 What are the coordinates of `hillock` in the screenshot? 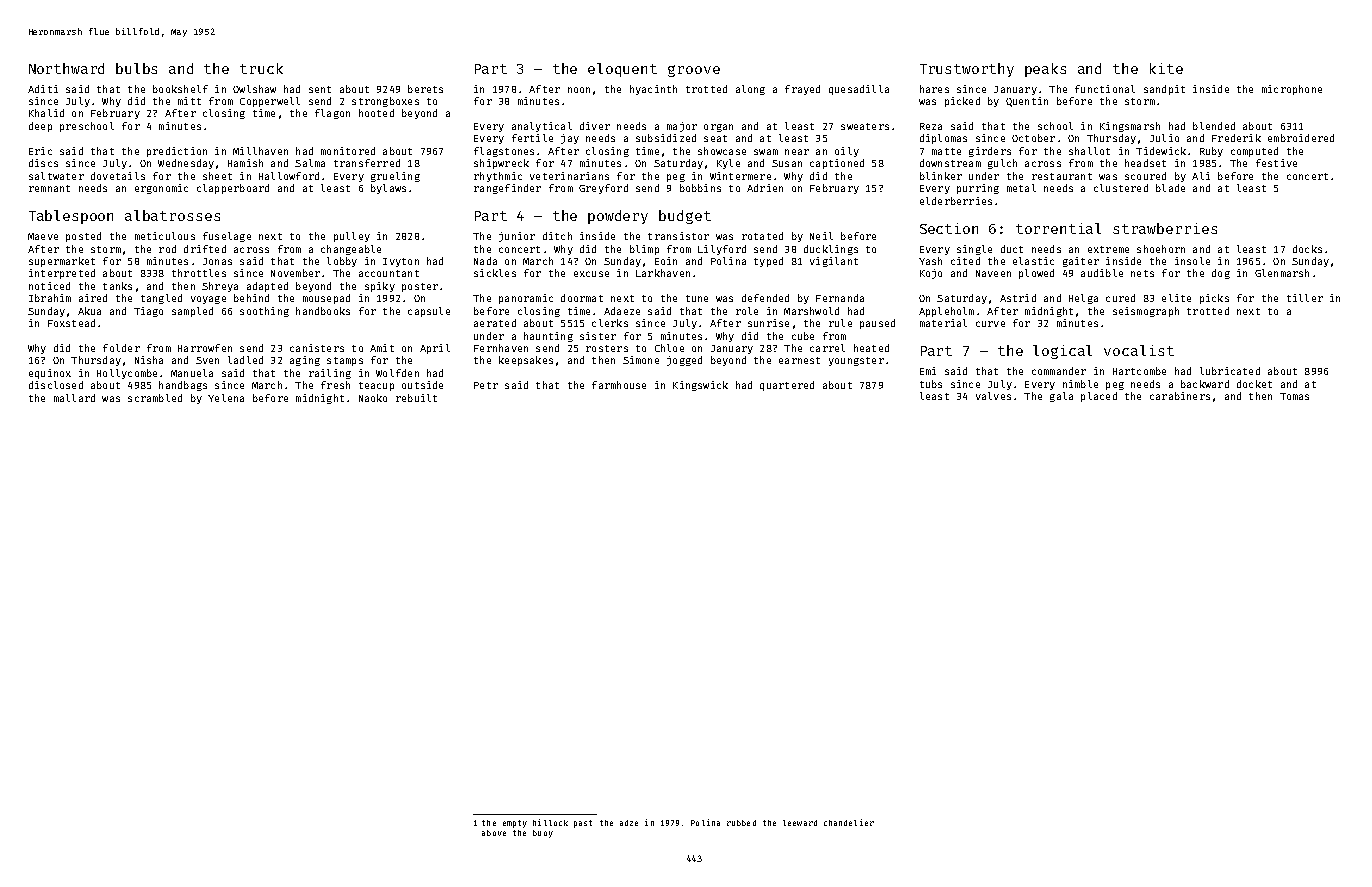 It's located at (550, 822).
